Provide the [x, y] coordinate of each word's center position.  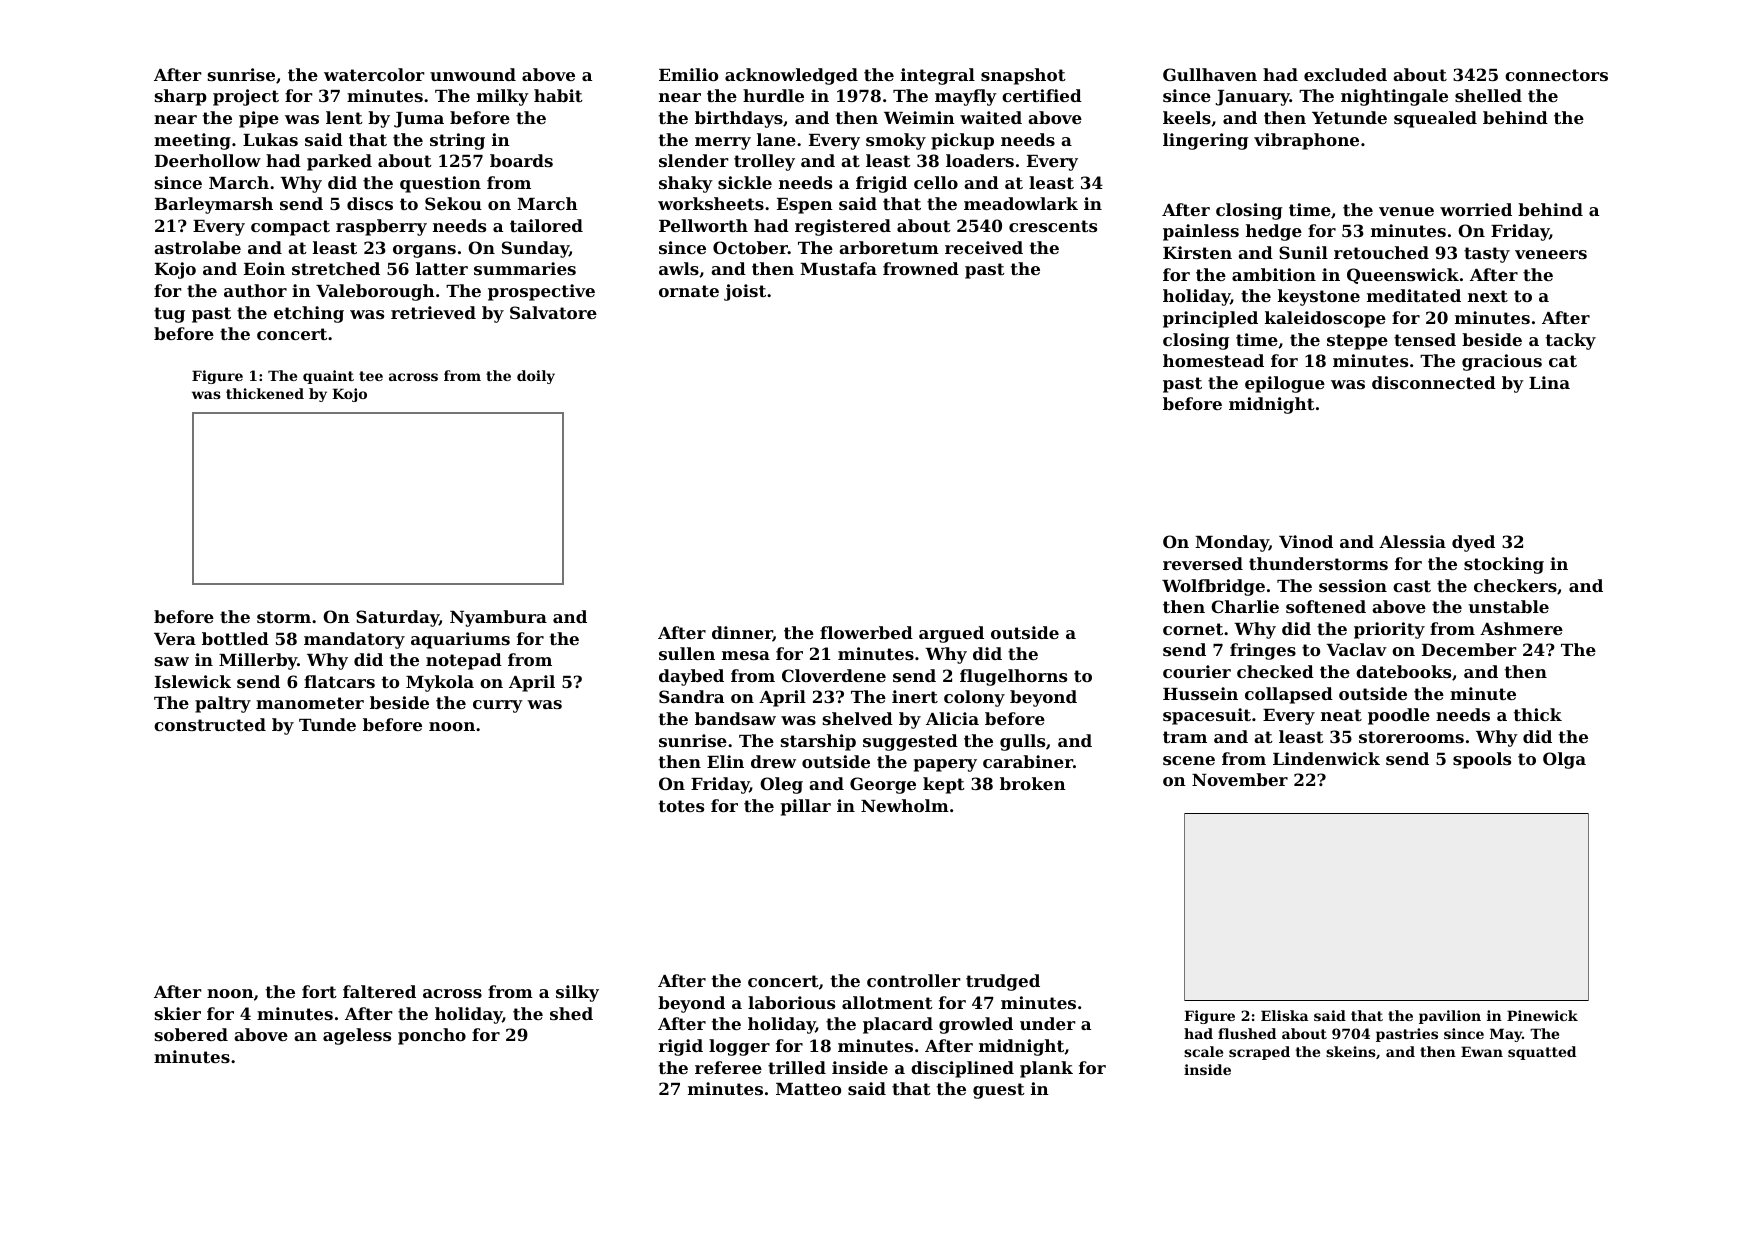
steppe [1357, 342]
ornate [689, 291]
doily [536, 377]
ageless [357, 1036]
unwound [473, 74]
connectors [1556, 75]
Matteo [808, 1089]
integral [938, 76]
